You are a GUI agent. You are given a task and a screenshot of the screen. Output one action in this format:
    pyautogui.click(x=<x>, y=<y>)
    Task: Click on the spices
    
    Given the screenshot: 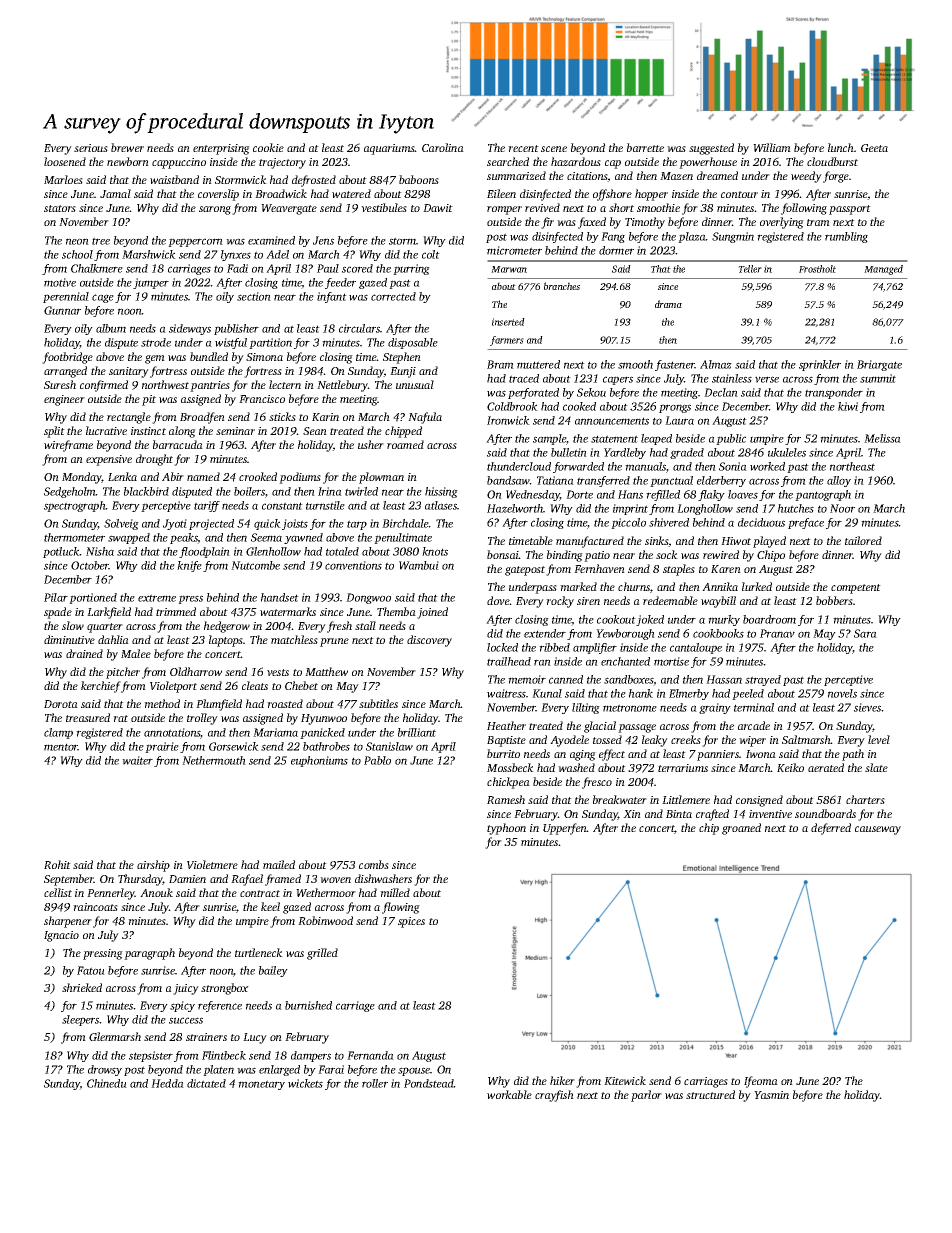 What is the action you would take?
    pyautogui.click(x=411, y=922)
